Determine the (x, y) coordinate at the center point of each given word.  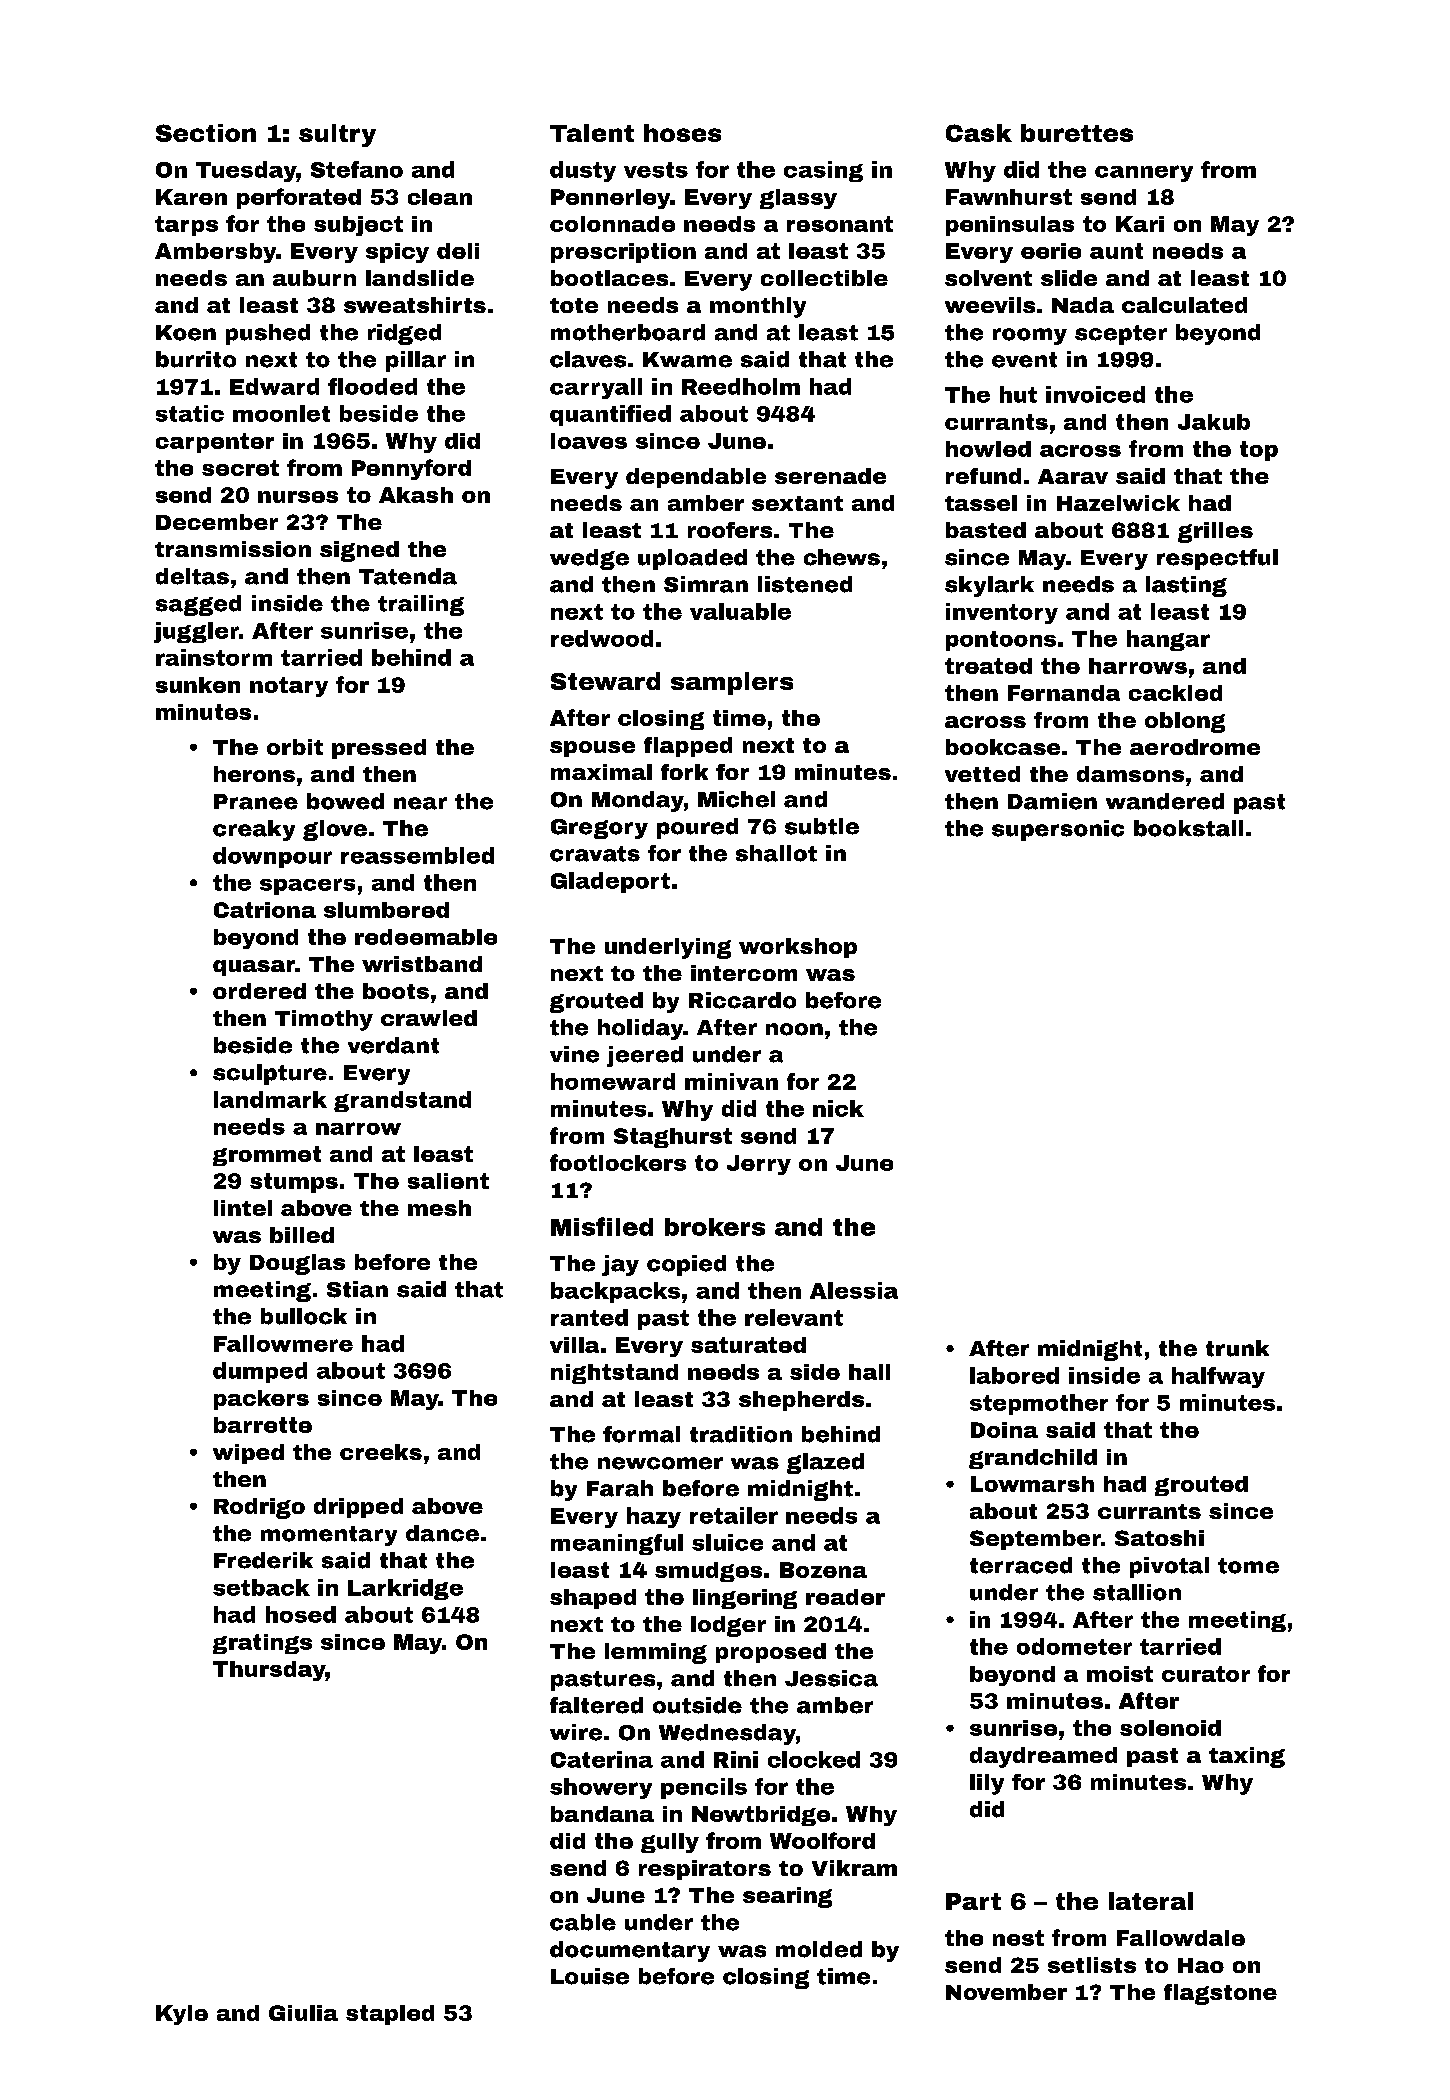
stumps (294, 1183)
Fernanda (1064, 693)
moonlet (281, 413)
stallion (1137, 1592)
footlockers (618, 1162)
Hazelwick (1118, 503)
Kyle (182, 2015)
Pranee (256, 802)
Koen (186, 333)
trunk (1237, 1348)
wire (576, 1732)
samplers (732, 683)
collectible (824, 278)
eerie (1051, 251)
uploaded (692, 559)
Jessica (831, 1678)
